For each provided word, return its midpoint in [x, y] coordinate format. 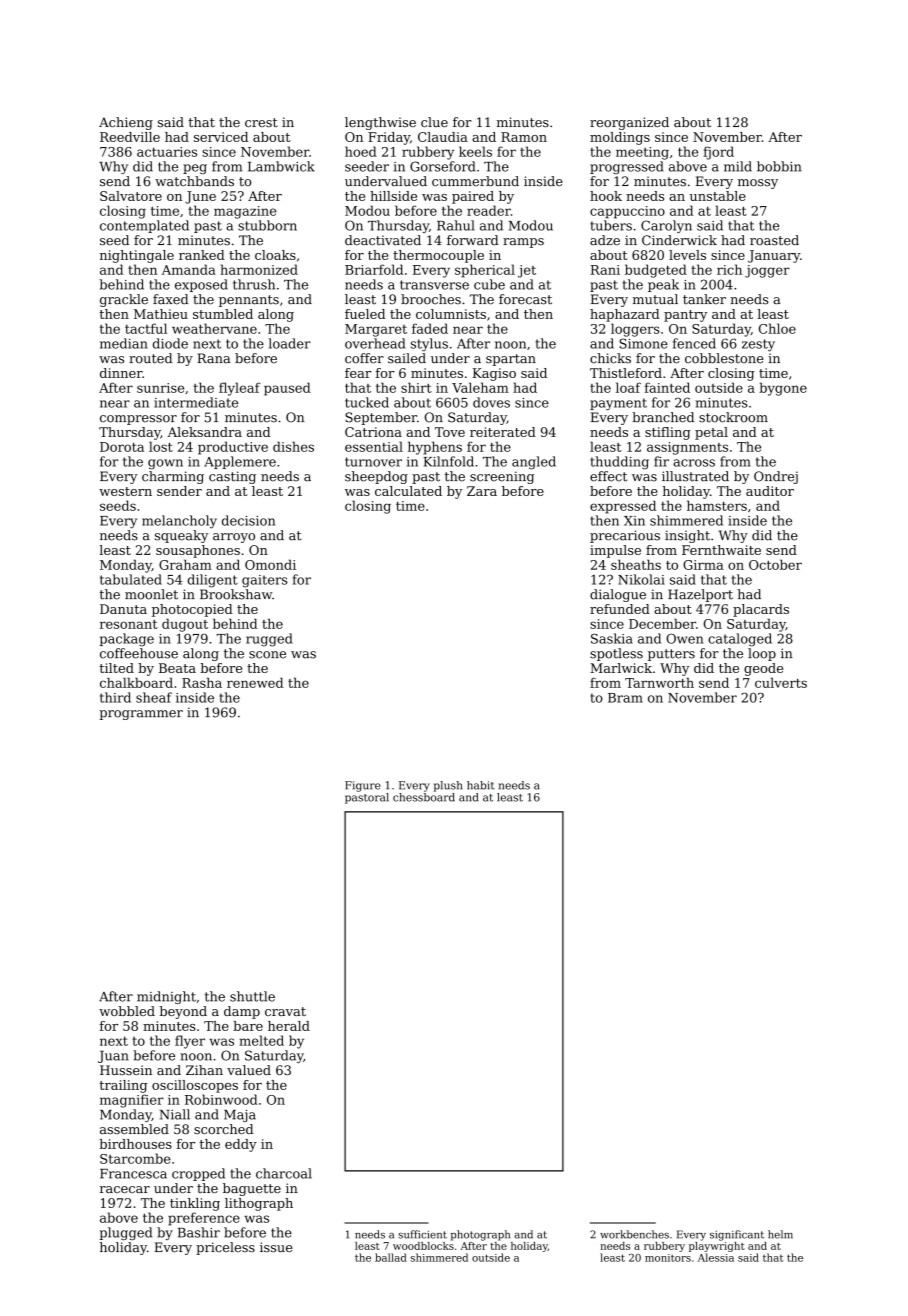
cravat [285, 1011]
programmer [141, 715]
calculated [408, 491]
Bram [625, 698]
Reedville [130, 137]
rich [729, 269]
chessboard [424, 797]
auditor [770, 491]
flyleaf [239, 389]
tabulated [131, 579]
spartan [511, 360]
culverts [781, 683]
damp [242, 1012]
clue [434, 122]
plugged [125, 1233]
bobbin [779, 166]
